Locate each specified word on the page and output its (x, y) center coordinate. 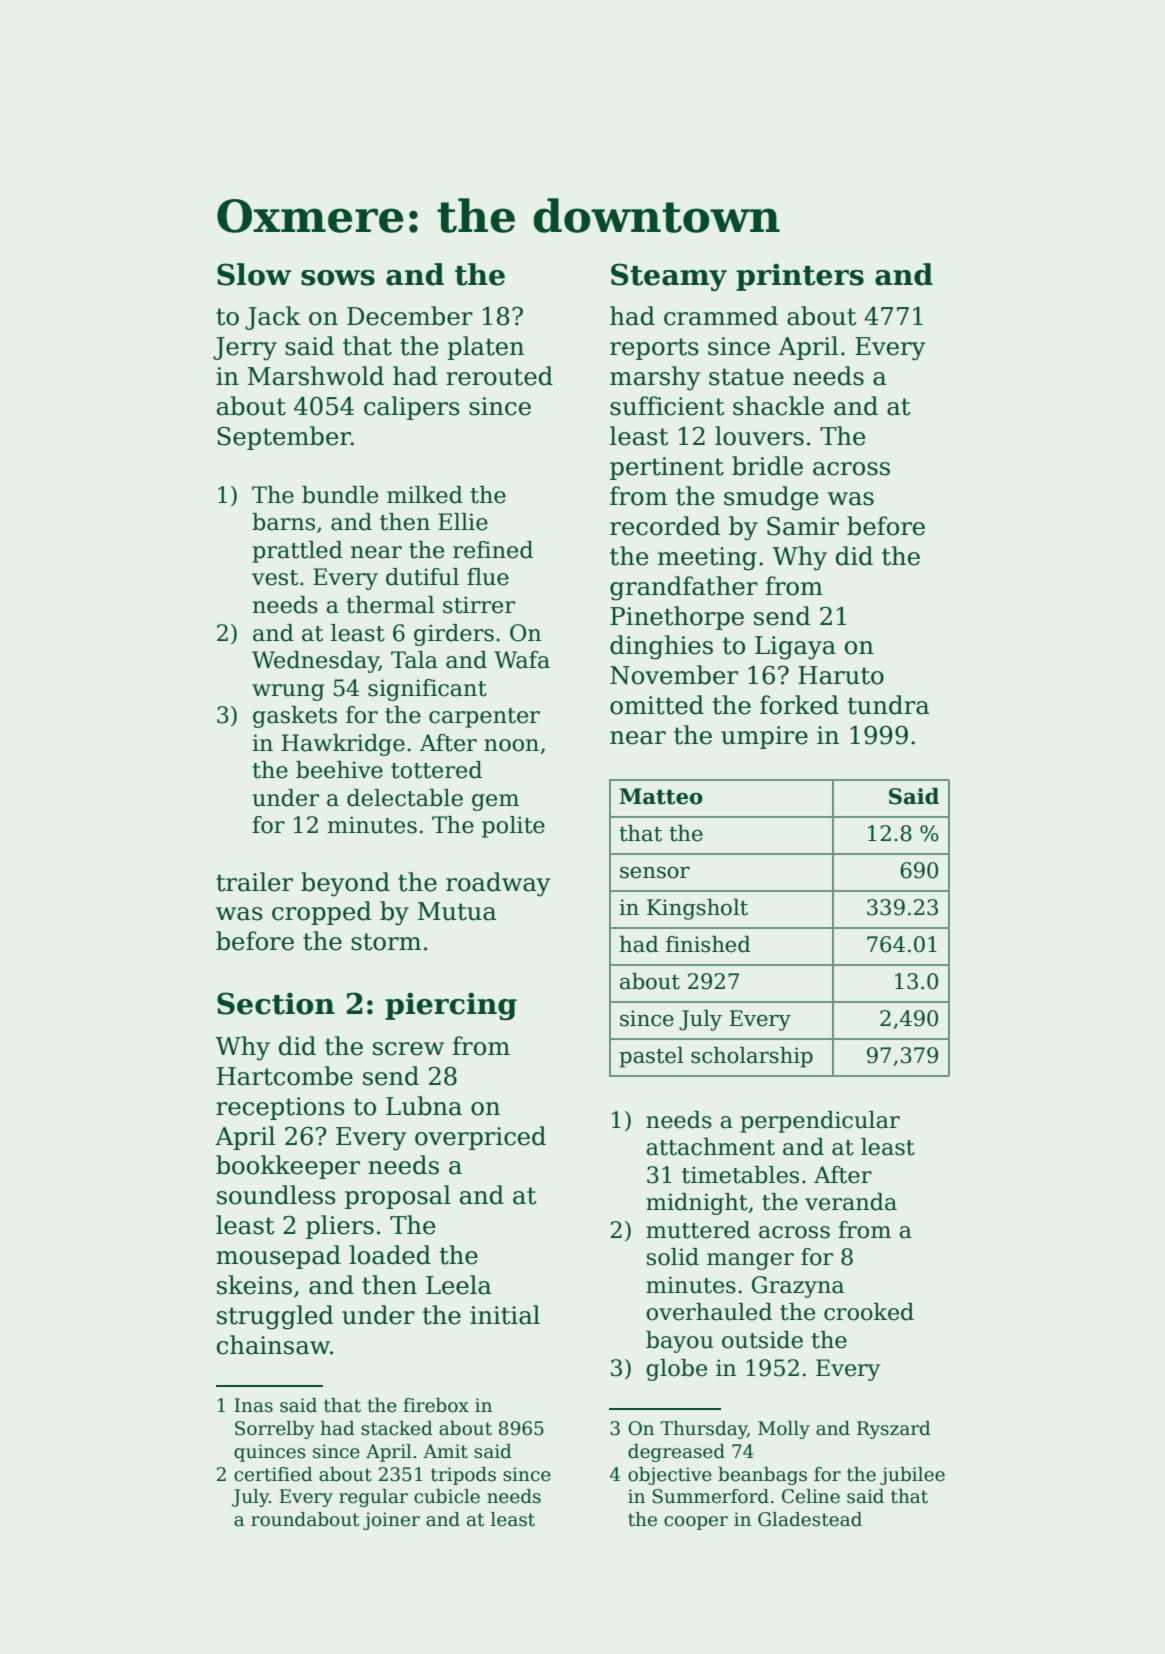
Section (276, 1003)
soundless (276, 1195)
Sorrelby (274, 1430)
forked (799, 705)
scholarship (752, 1057)
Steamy (669, 277)
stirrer (479, 605)
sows (338, 278)
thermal (391, 605)
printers (800, 277)
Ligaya (795, 648)
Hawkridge (343, 745)
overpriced (480, 1138)
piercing (451, 1006)
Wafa (522, 660)
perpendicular (820, 1122)
